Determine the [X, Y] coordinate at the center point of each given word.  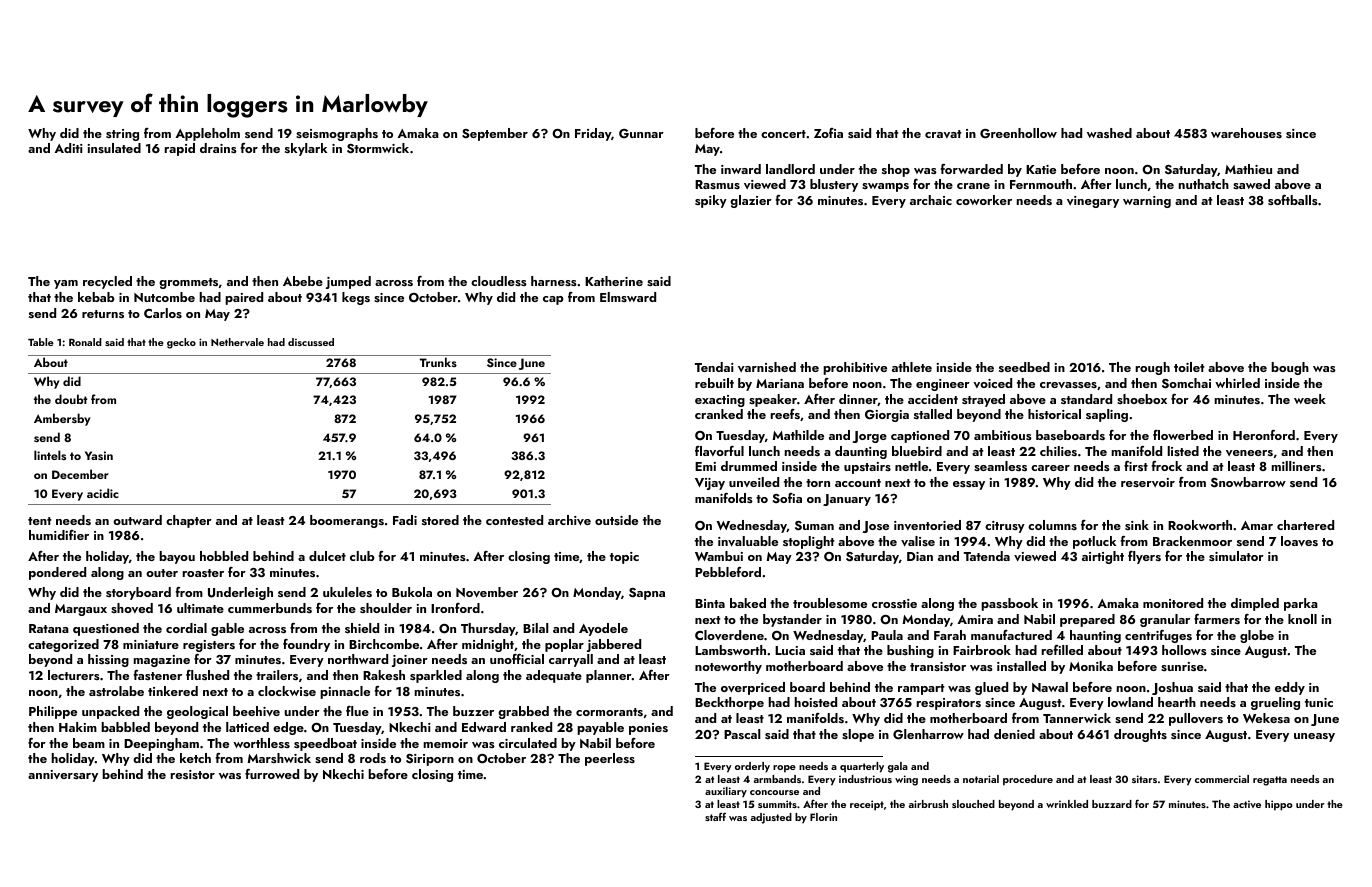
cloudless [499, 281]
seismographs [337, 134]
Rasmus [717, 184]
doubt [71, 399]
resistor [193, 774]
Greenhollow [1018, 133]
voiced [992, 383]
